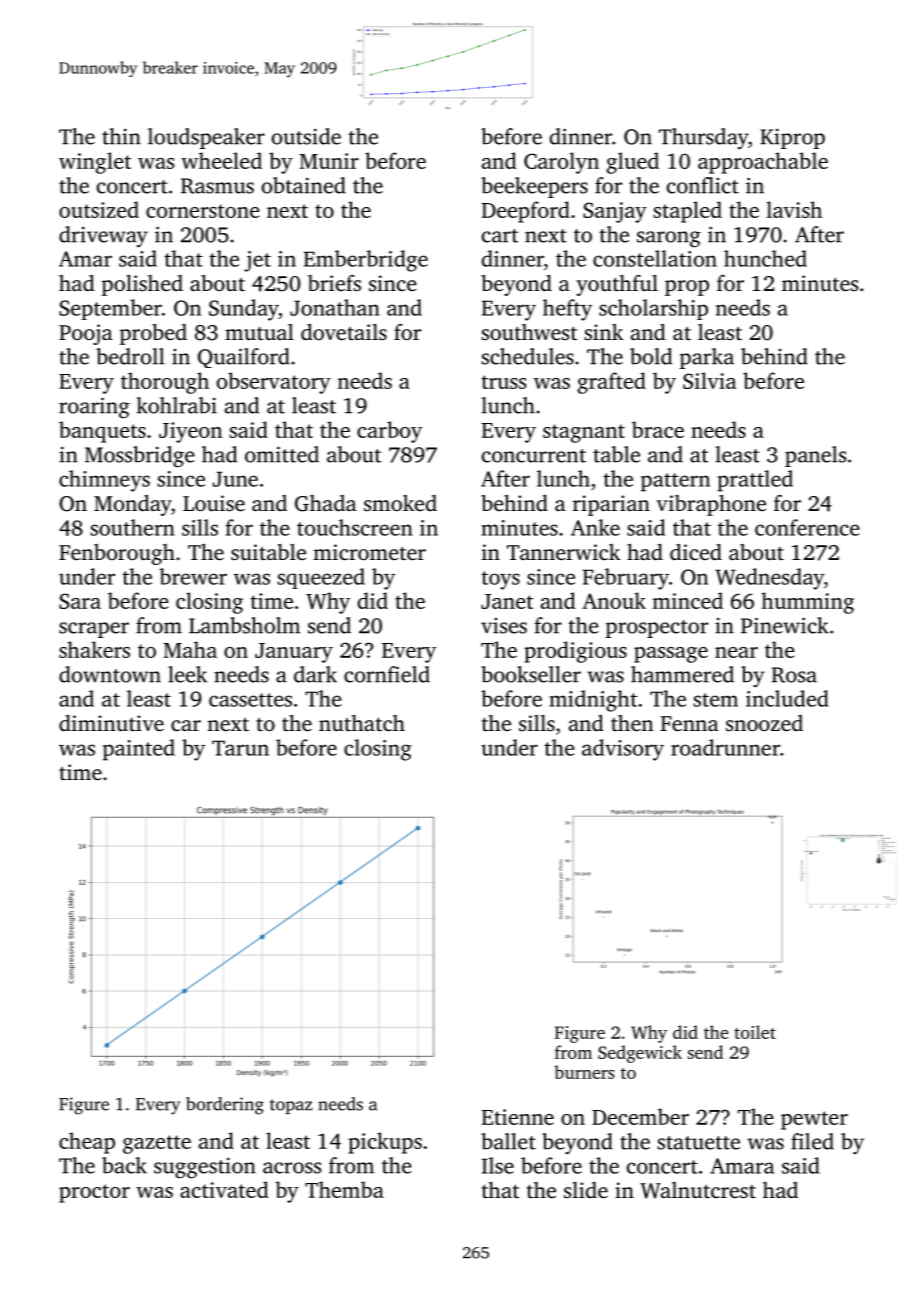  What do you see at coordinates (707, 358) in the page?
I see `parka` at bounding box center [707, 358].
